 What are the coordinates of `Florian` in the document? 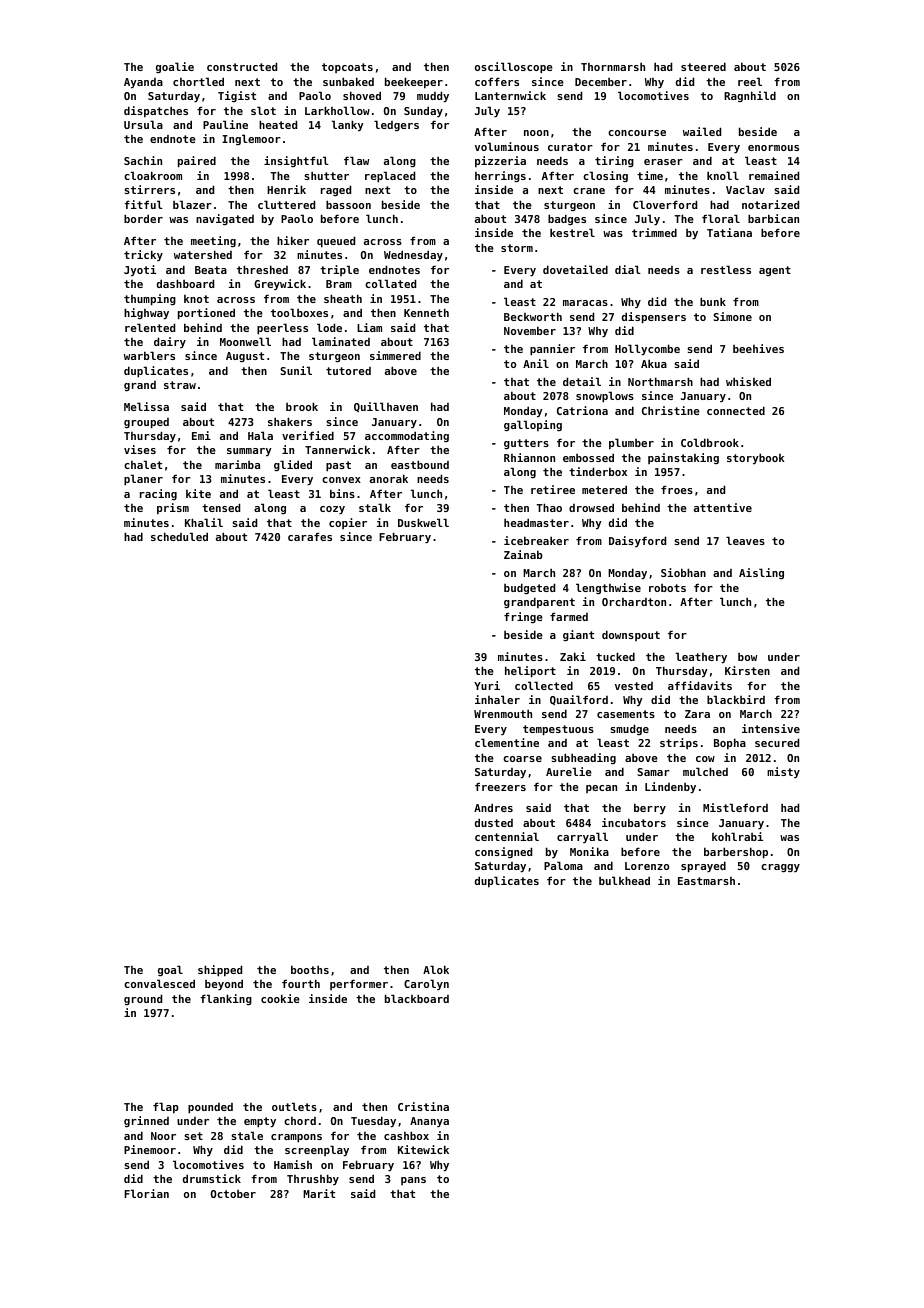 It's located at (146, 1193).
